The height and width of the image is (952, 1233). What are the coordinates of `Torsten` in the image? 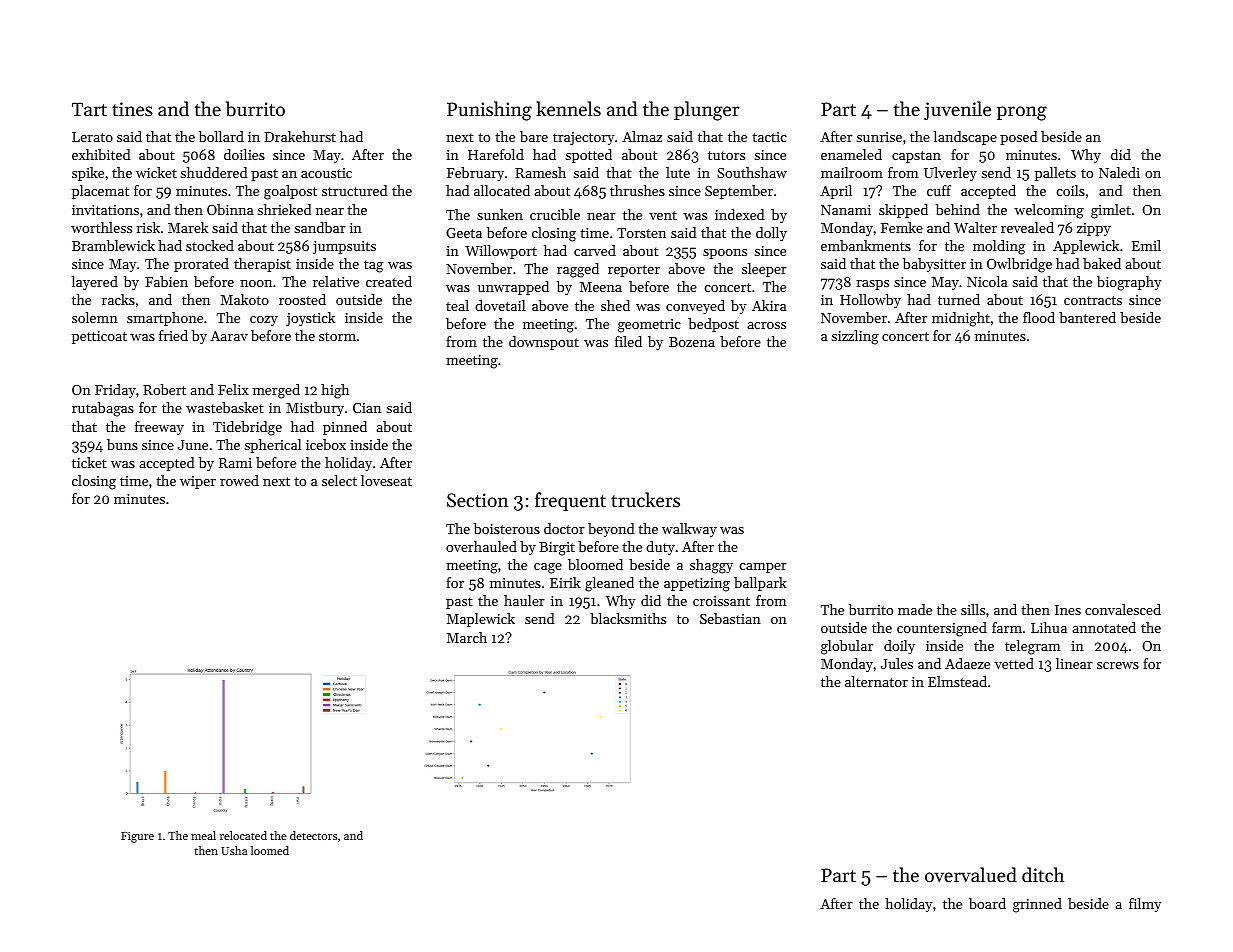 It's located at (641, 233).
